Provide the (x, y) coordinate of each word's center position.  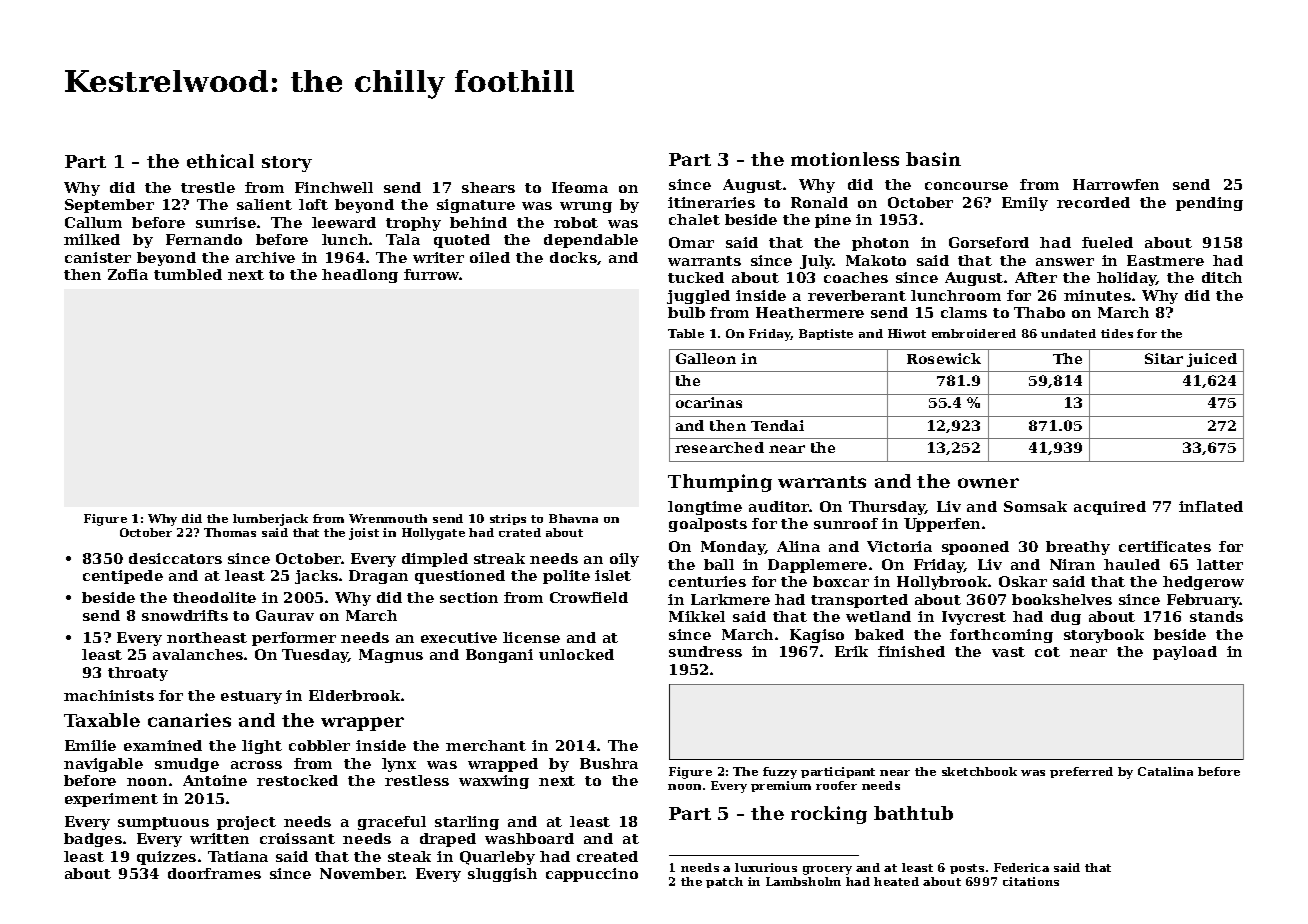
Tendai (777, 425)
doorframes (214, 873)
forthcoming (1001, 636)
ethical (220, 161)
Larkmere (730, 599)
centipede (123, 577)
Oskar (1023, 581)
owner (988, 483)
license (531, 637)
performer (294, 639)
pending (1209, 204)
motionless (845, 159)
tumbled (188, 274)
